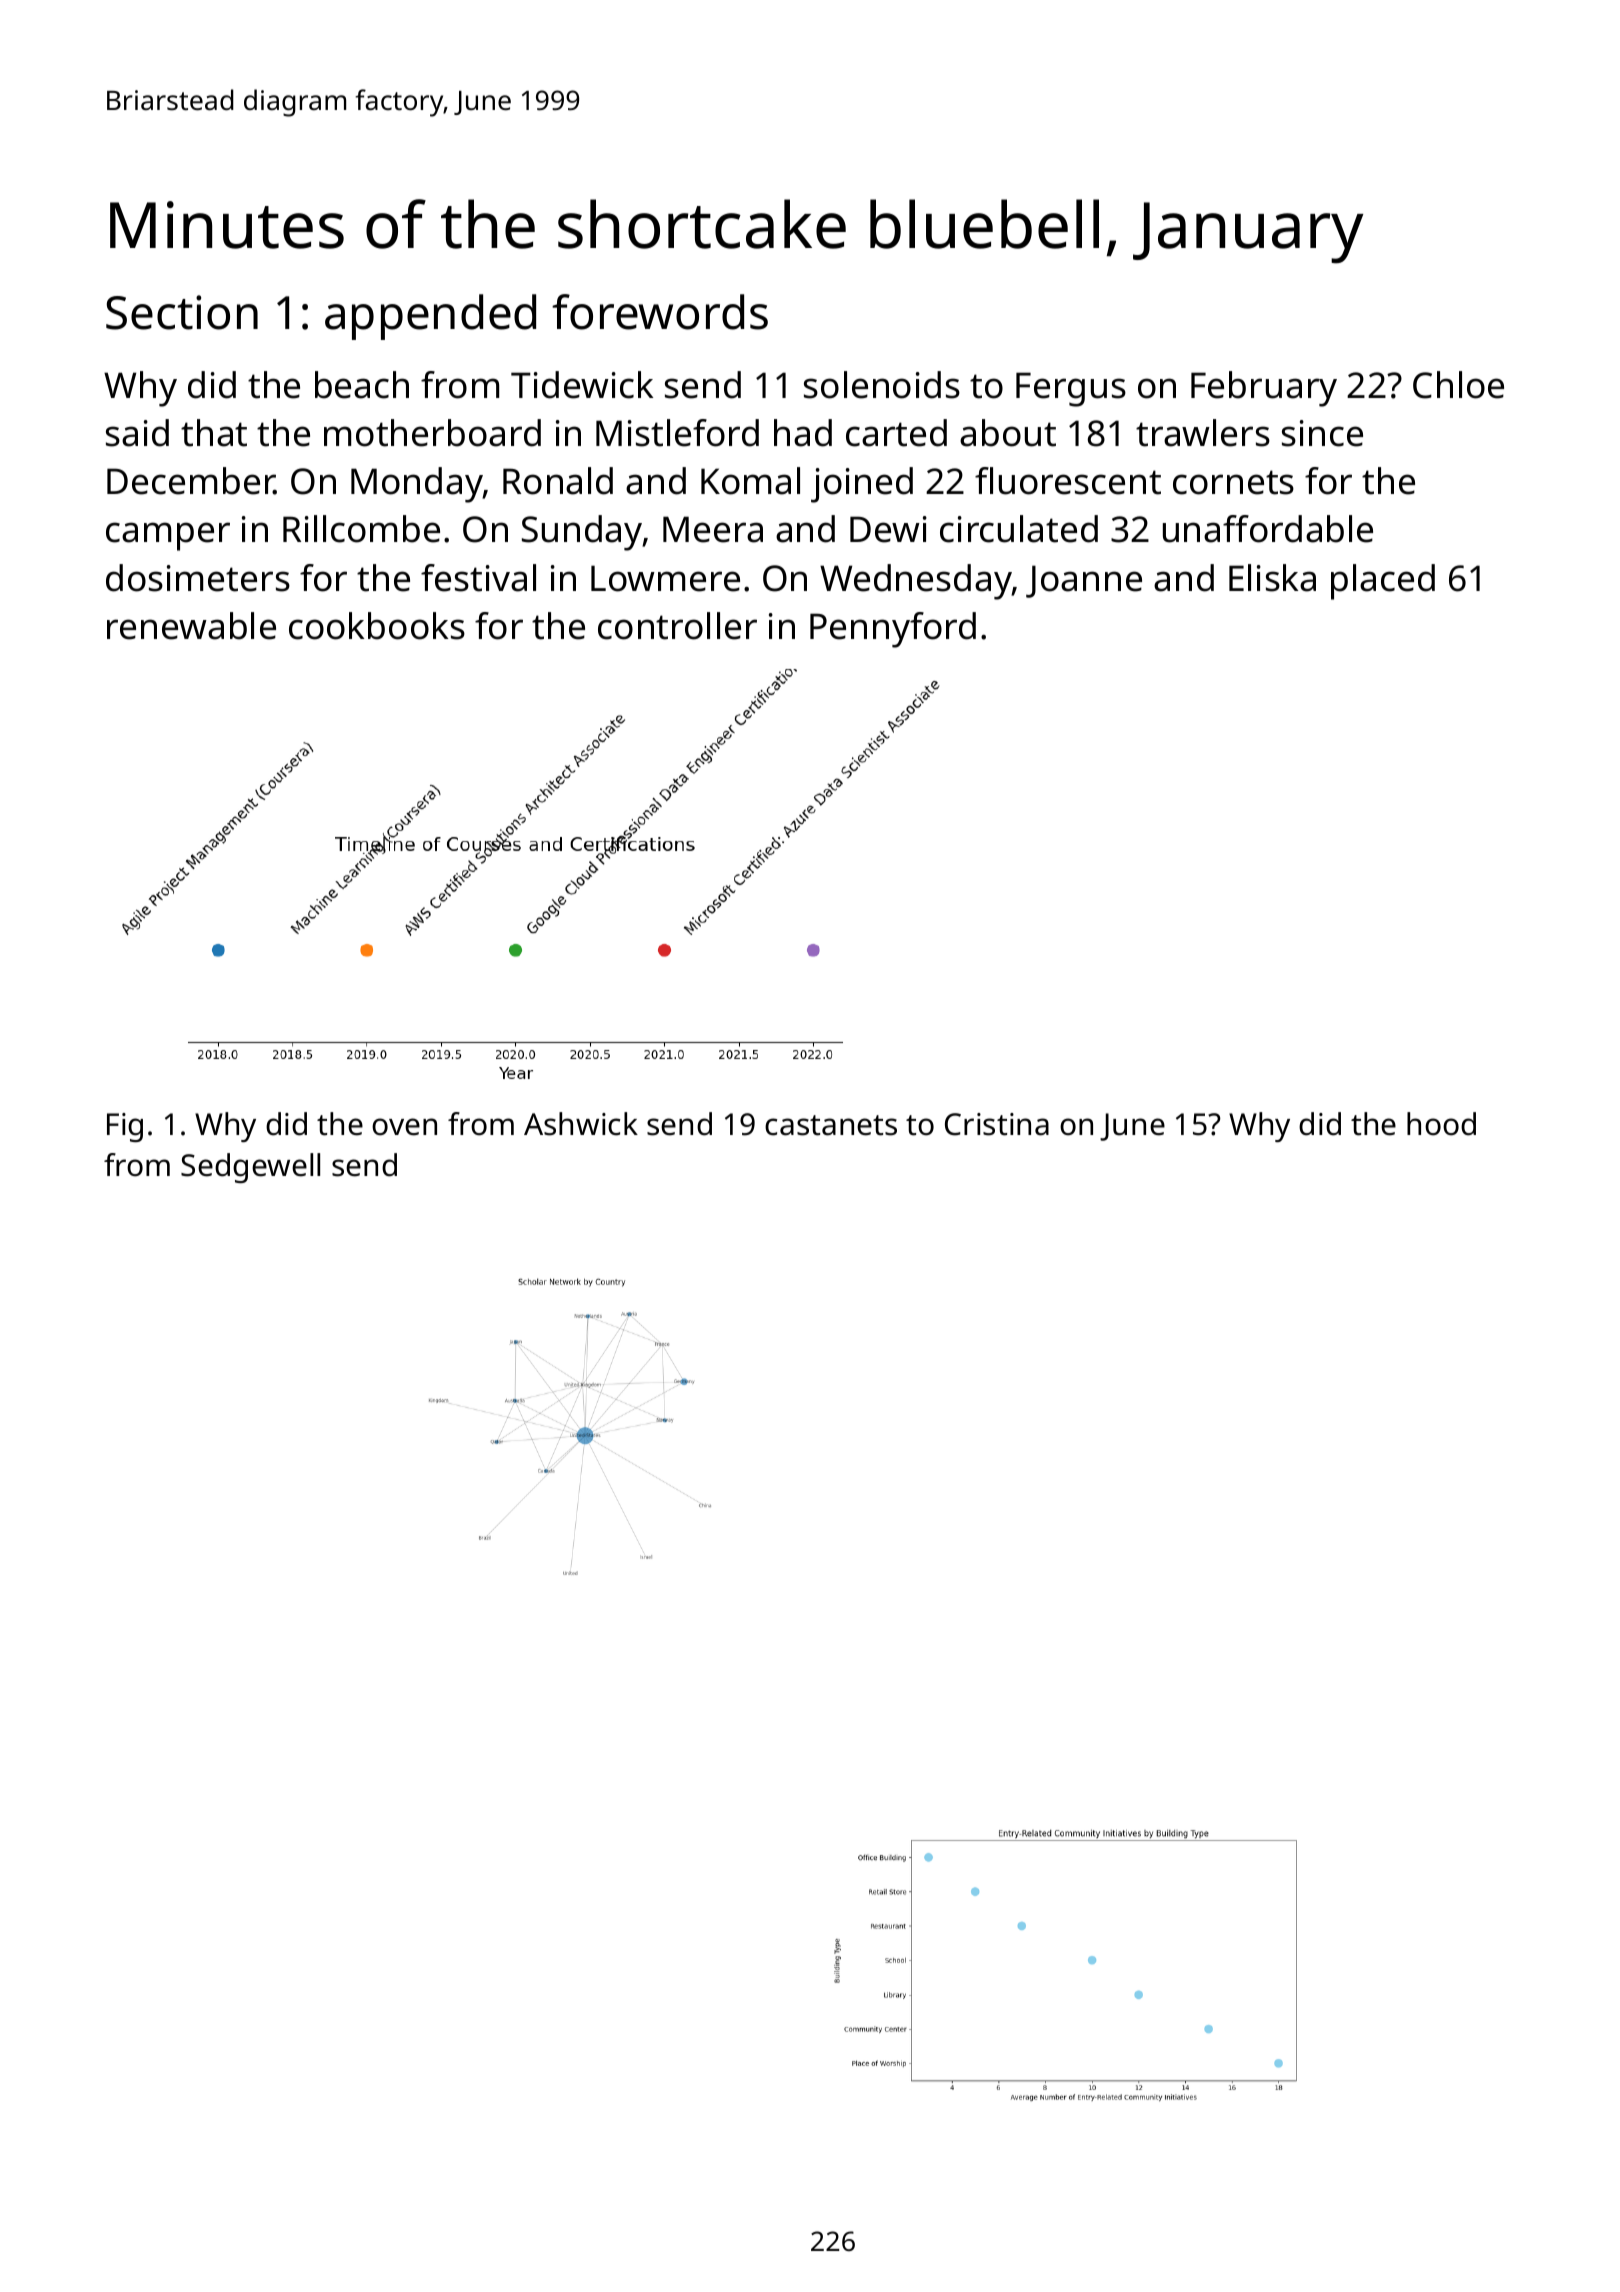  What do you see at coordinates (1322, 433) in the document?
I see `since` at bounding box center [1322, 433].
